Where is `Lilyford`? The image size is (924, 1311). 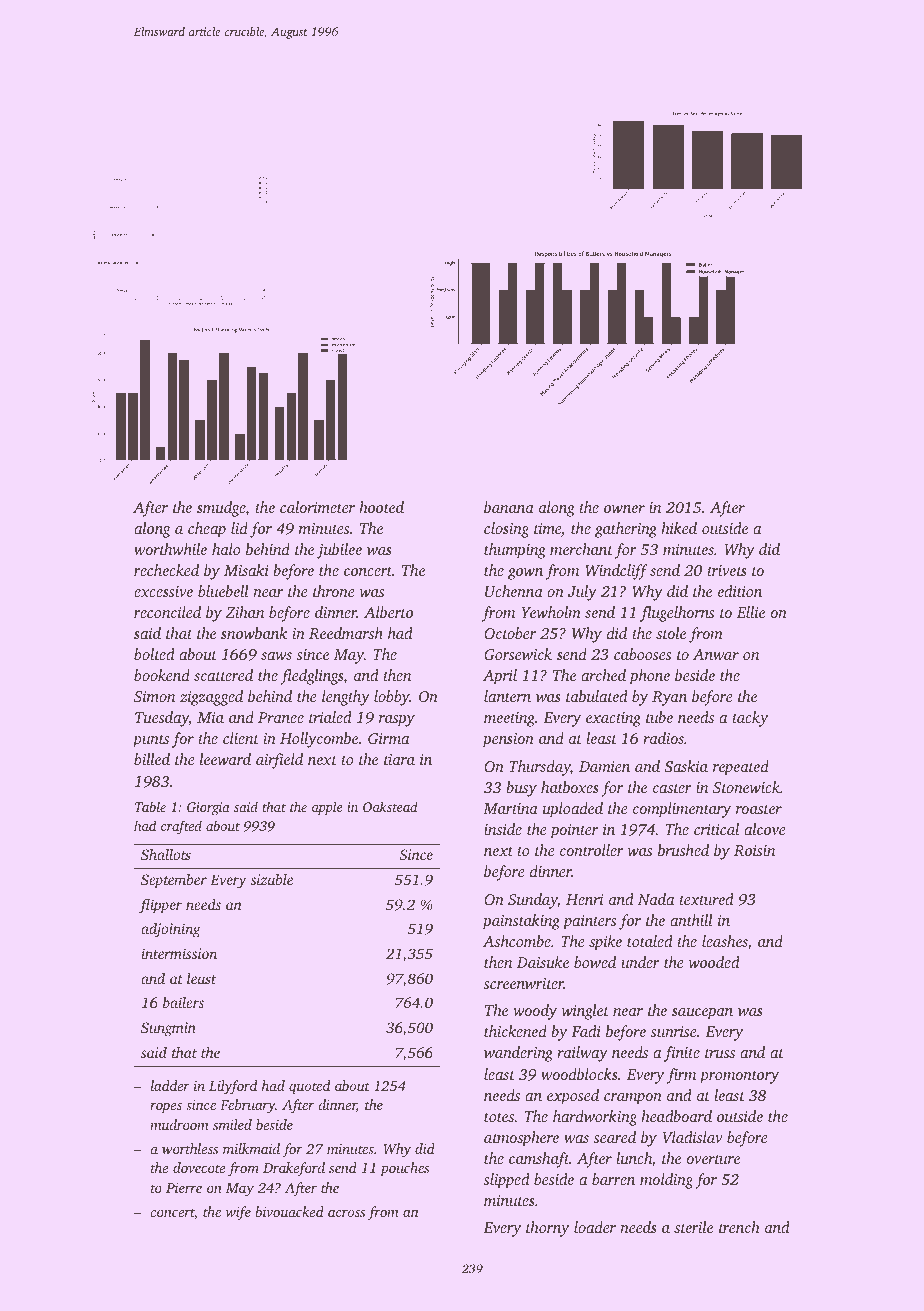 Lilyford is located at coordinates (233, 1087).
